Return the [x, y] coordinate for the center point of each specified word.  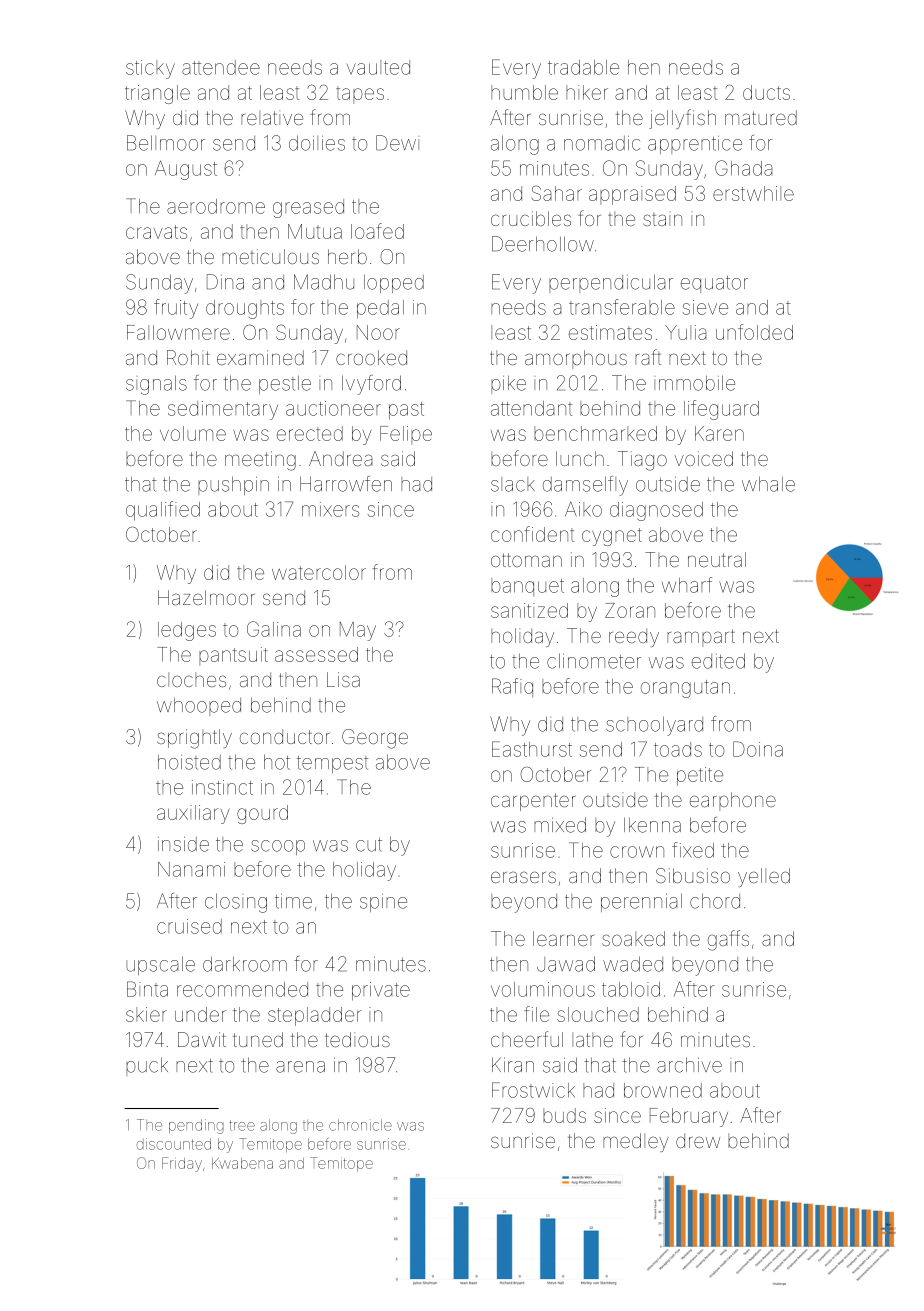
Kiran [513, 1065]
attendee [221, 67]
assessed [316, 654]
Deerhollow [543, 244]
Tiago [642, 461]
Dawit [202, 1039]
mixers [330, 509]
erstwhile [753, 193]
